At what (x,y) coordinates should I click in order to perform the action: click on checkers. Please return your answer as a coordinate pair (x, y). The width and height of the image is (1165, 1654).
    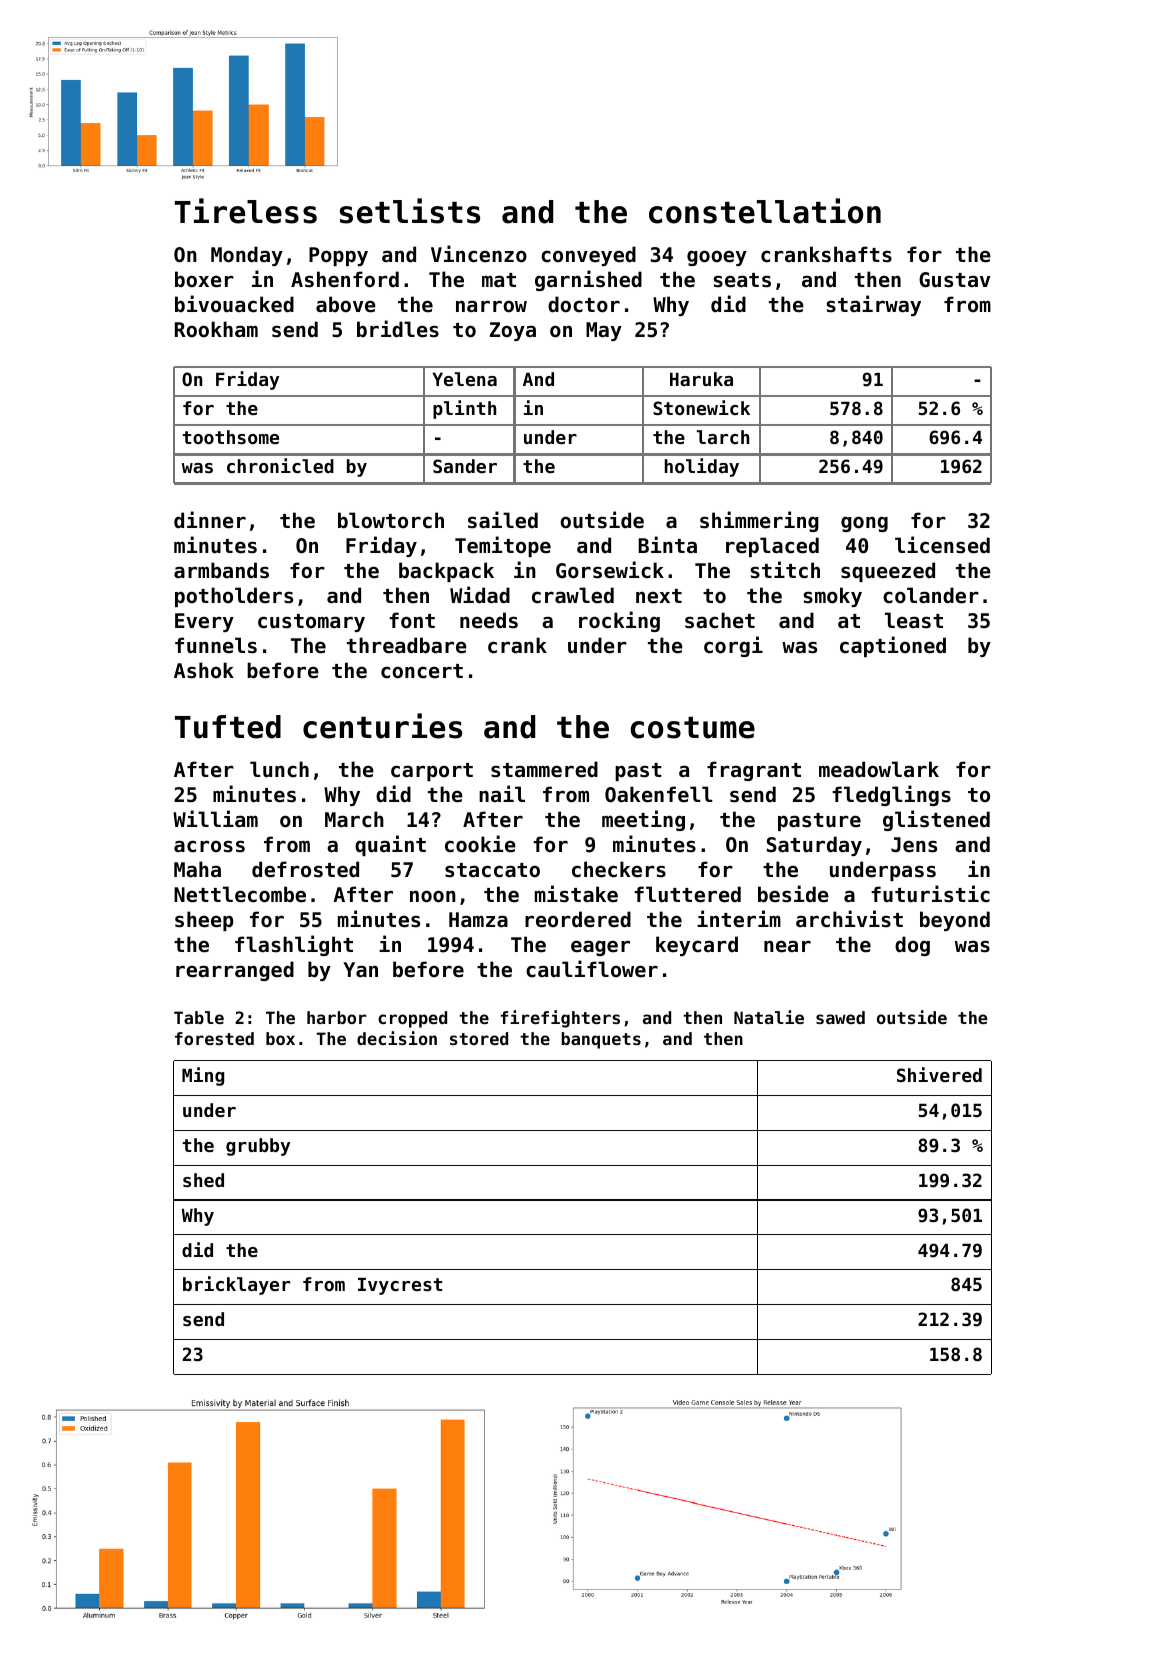
    Looking at the image, I should click on (619, 869).
